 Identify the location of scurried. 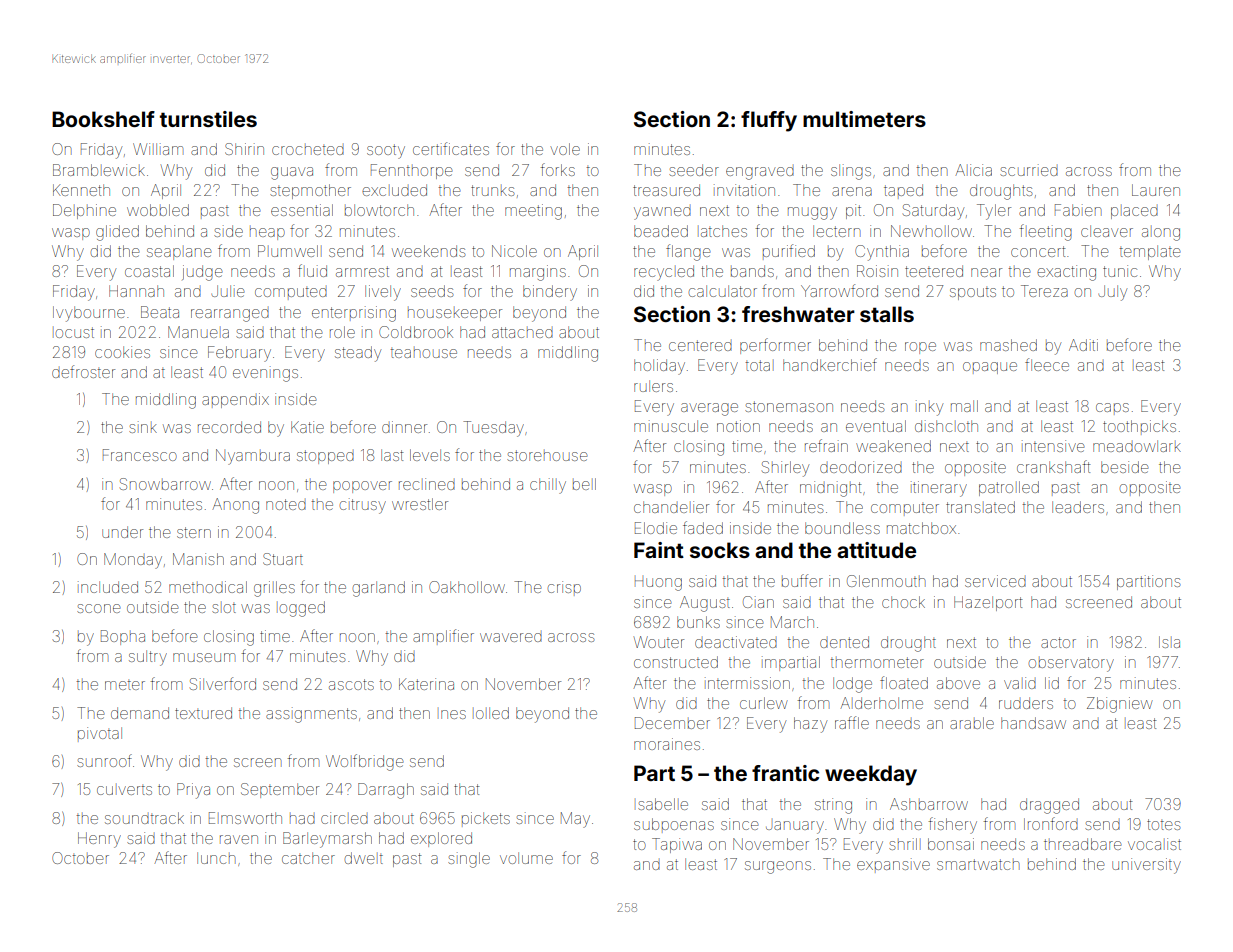
(1029, 170).
